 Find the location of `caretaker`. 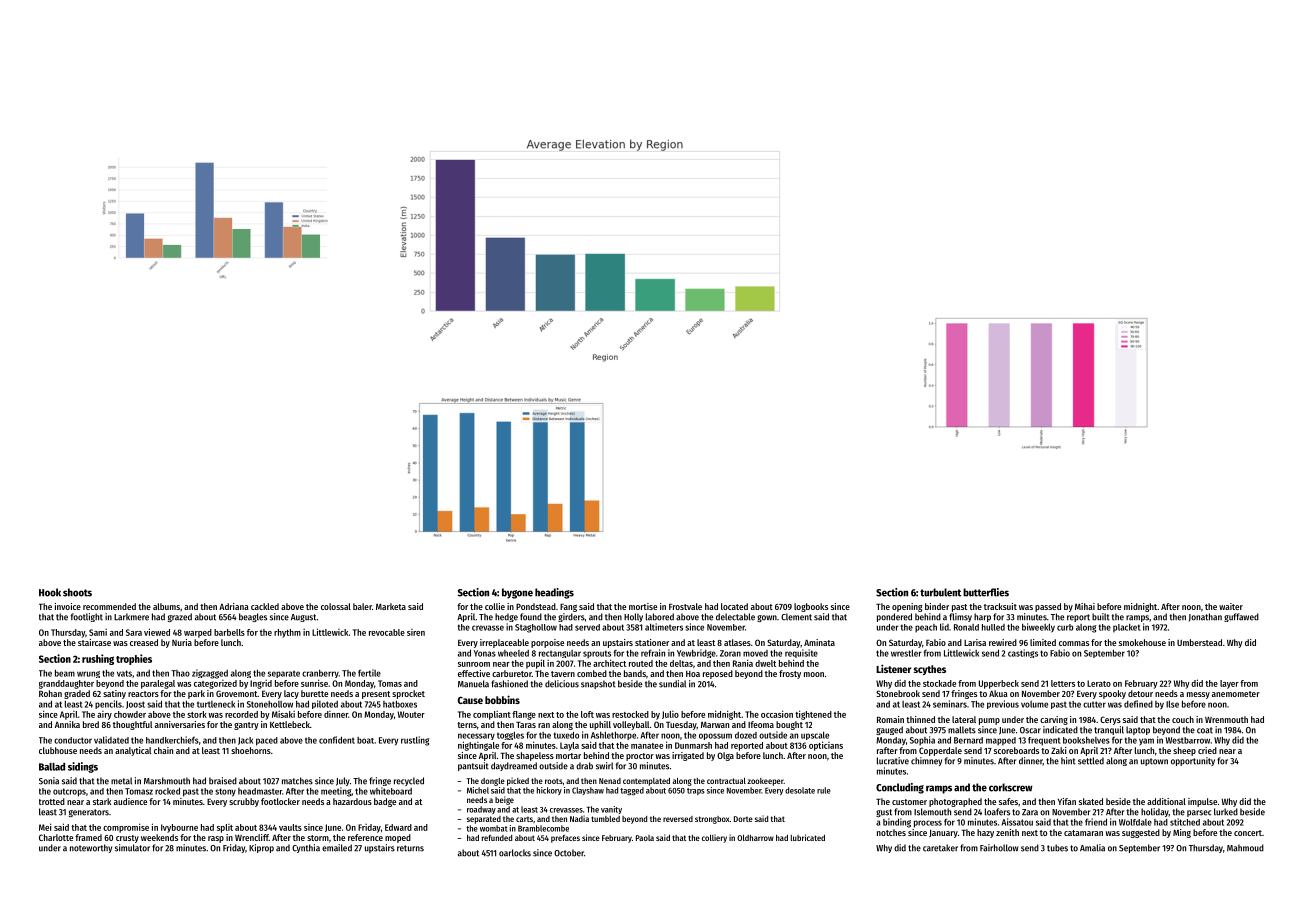

caretaker is located at coordinates (940, 848).
